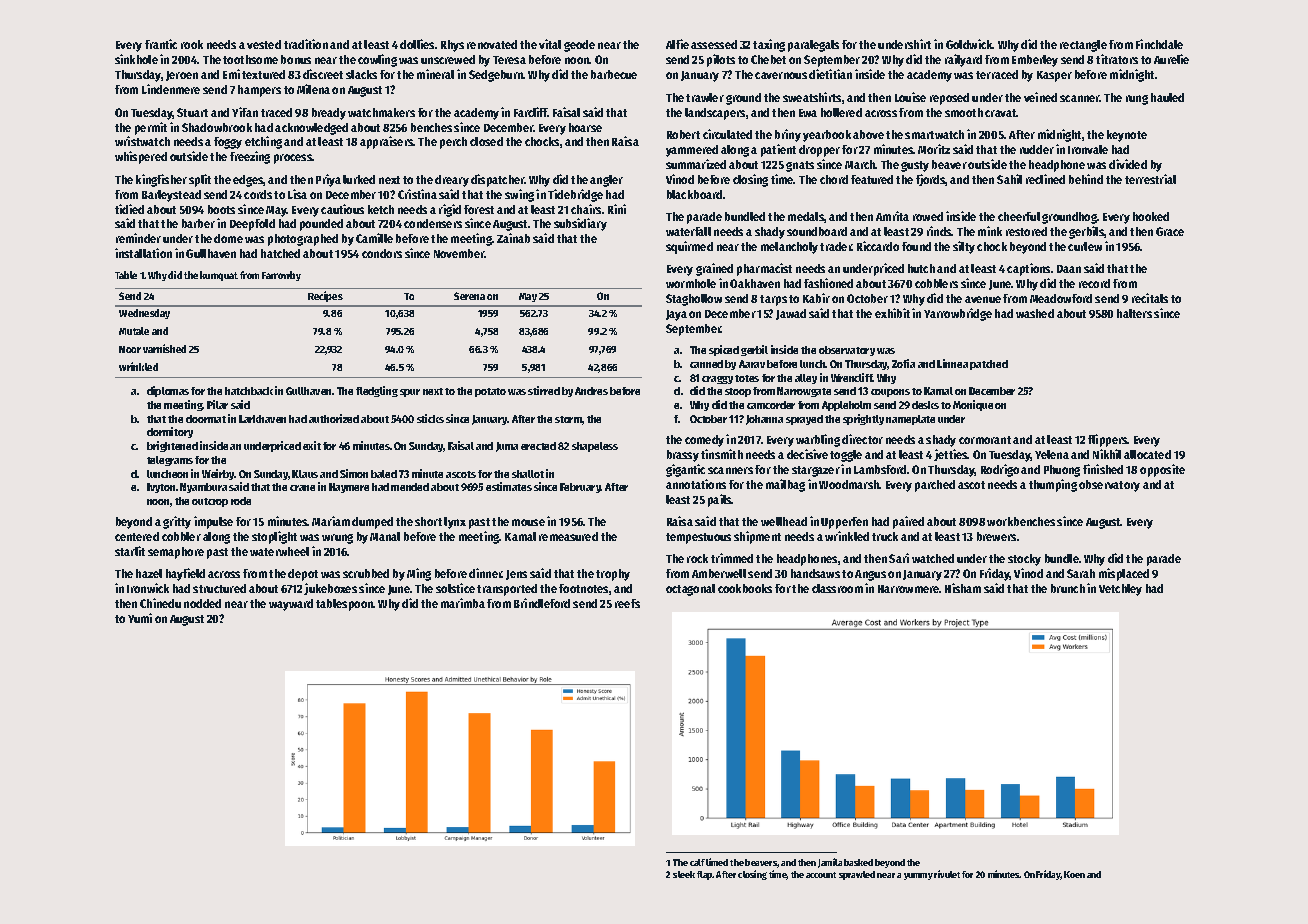  I want to click on dormitory, so click(170, 432).
